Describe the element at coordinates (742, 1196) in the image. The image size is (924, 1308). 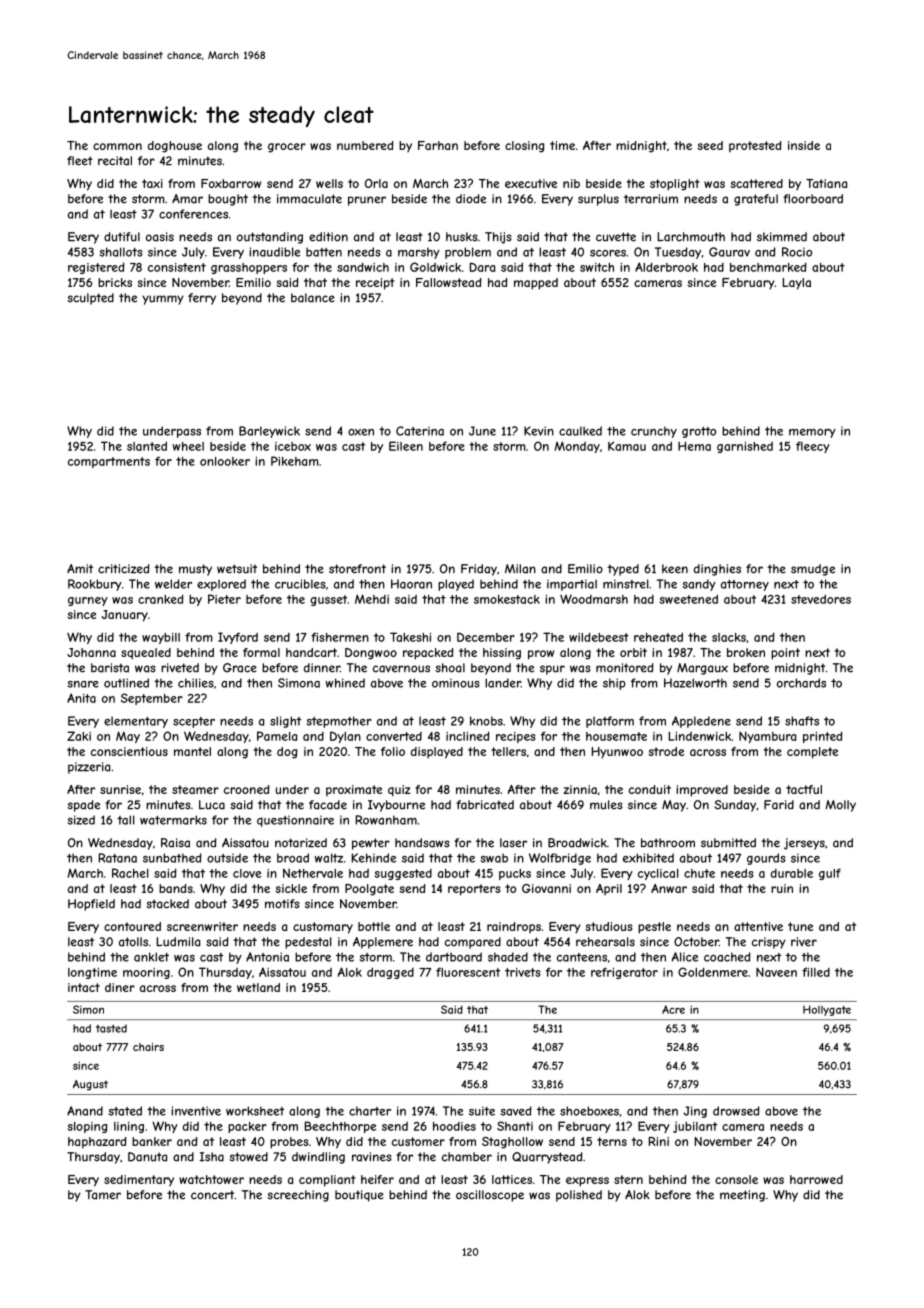
I see `meeting` at that location.
